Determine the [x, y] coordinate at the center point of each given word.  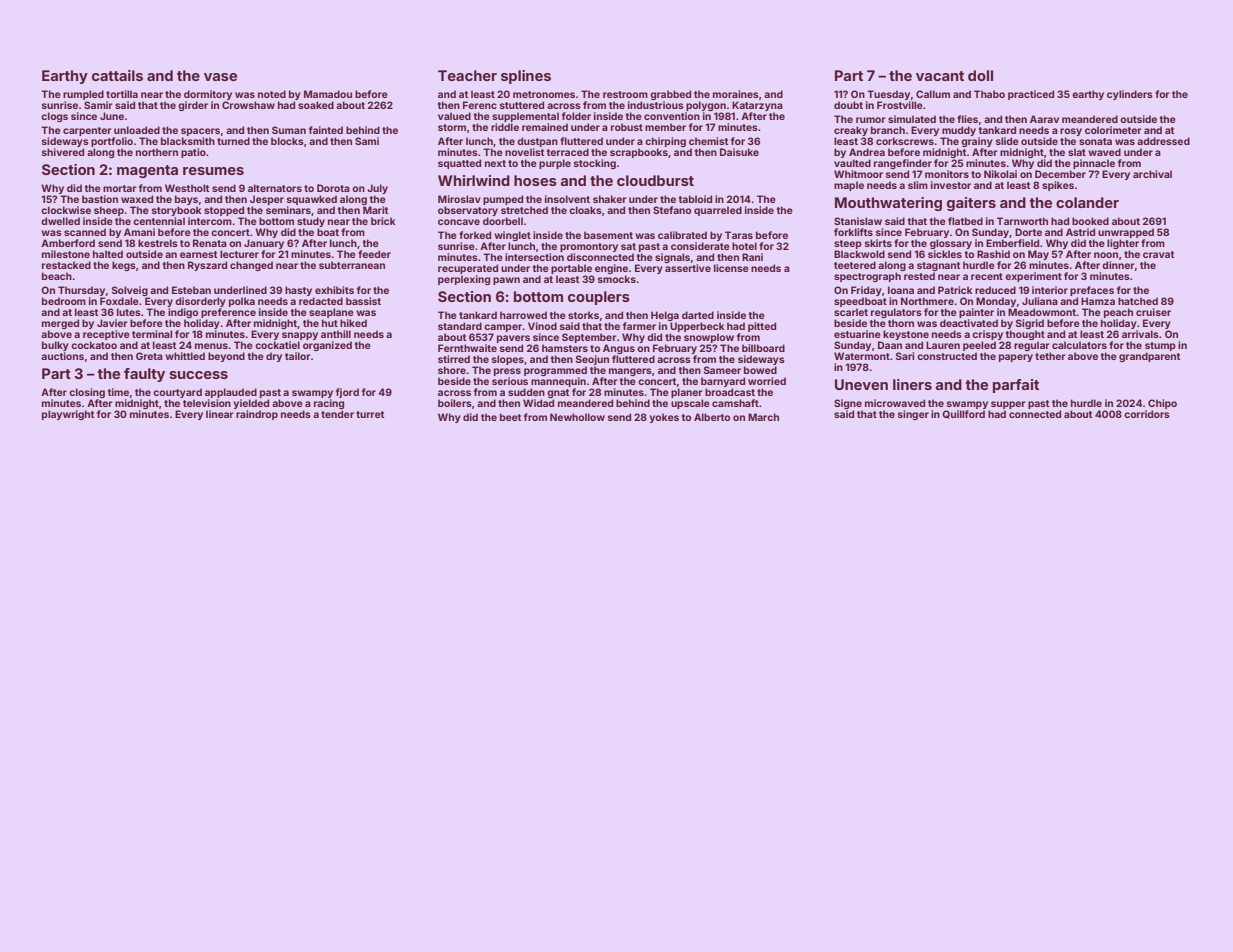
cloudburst [655, 180]
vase [220, 77]
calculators [1079, 345]
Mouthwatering [888, 204]
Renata [210, 243]
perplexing [464, 280]
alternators [275, 188]
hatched [1138, 301]
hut [330, 323]
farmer [639, 326]
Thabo [989, 94]
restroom [625, 94]
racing [329, 404]
